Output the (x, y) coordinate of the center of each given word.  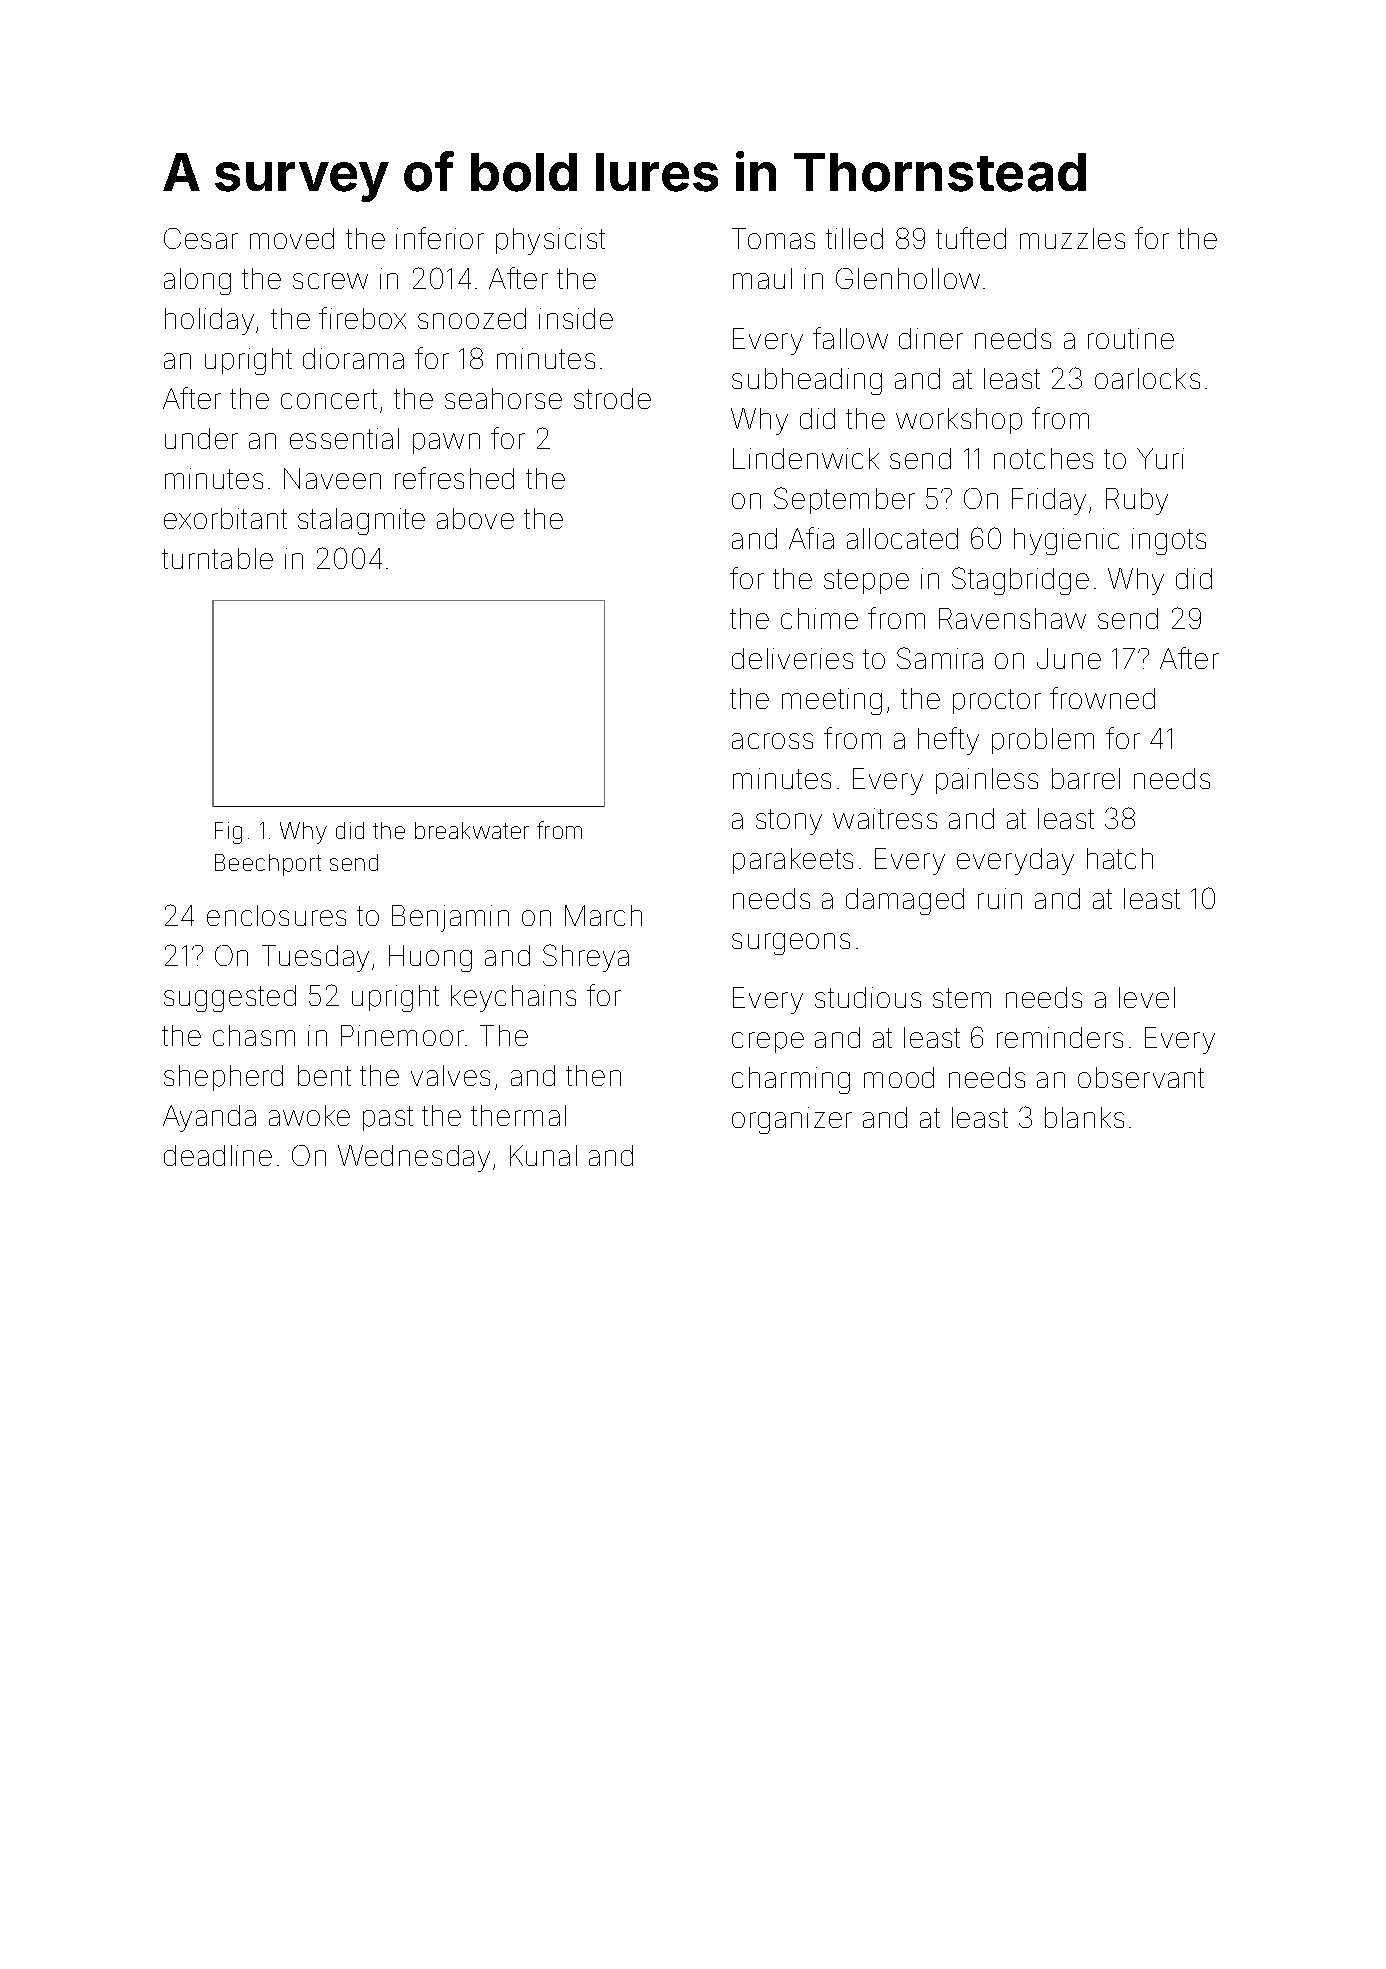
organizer (792, 1120)
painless (987, 781)
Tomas (773, 238)
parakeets (793, 861)
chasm (254, 1035)
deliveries (792, 658)
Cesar (201, 238)
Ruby (1137, 501)
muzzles (1072, 238)
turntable (217, 558)
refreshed (454, 478)
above (475, 518)
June (1069, 658)
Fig (228, 833)
